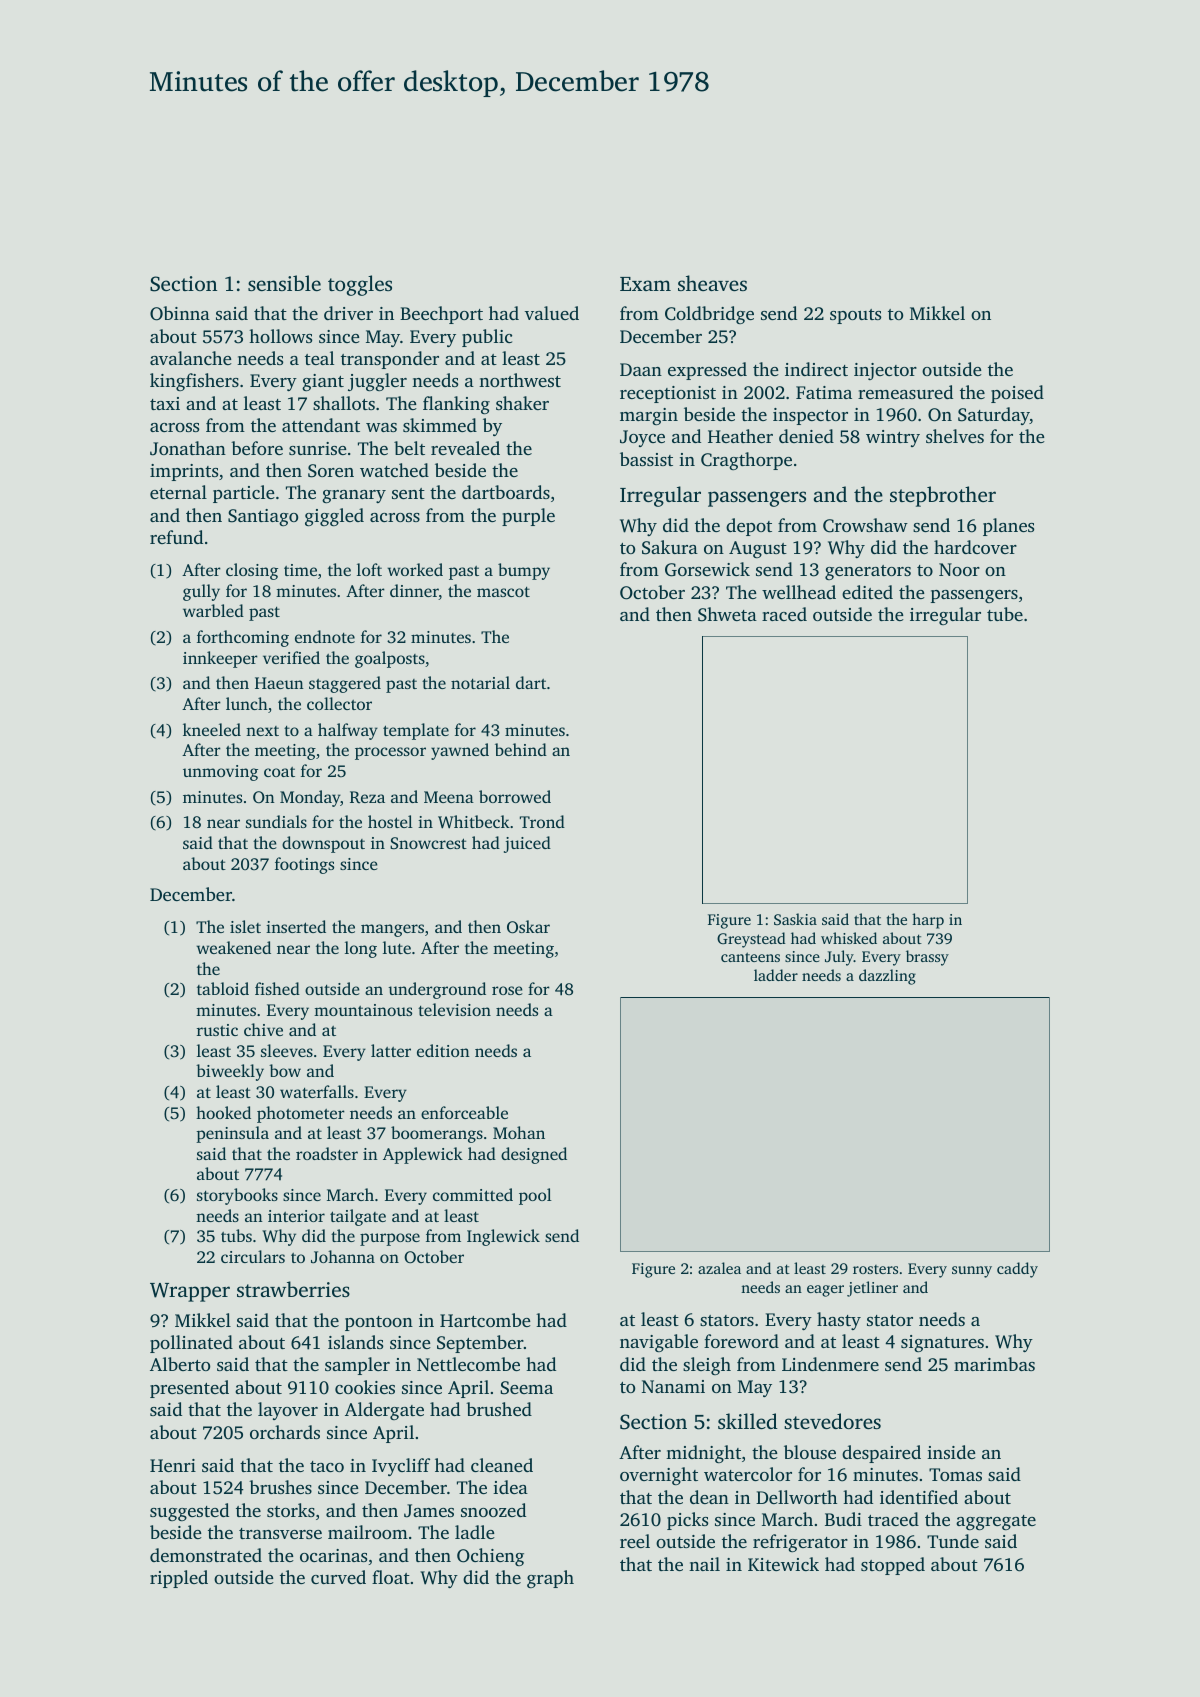 This screenshot has width=1200, height=1697. Describe the element at coordinates (709, 1497) in the screenshot. I see `dean` at that location.
